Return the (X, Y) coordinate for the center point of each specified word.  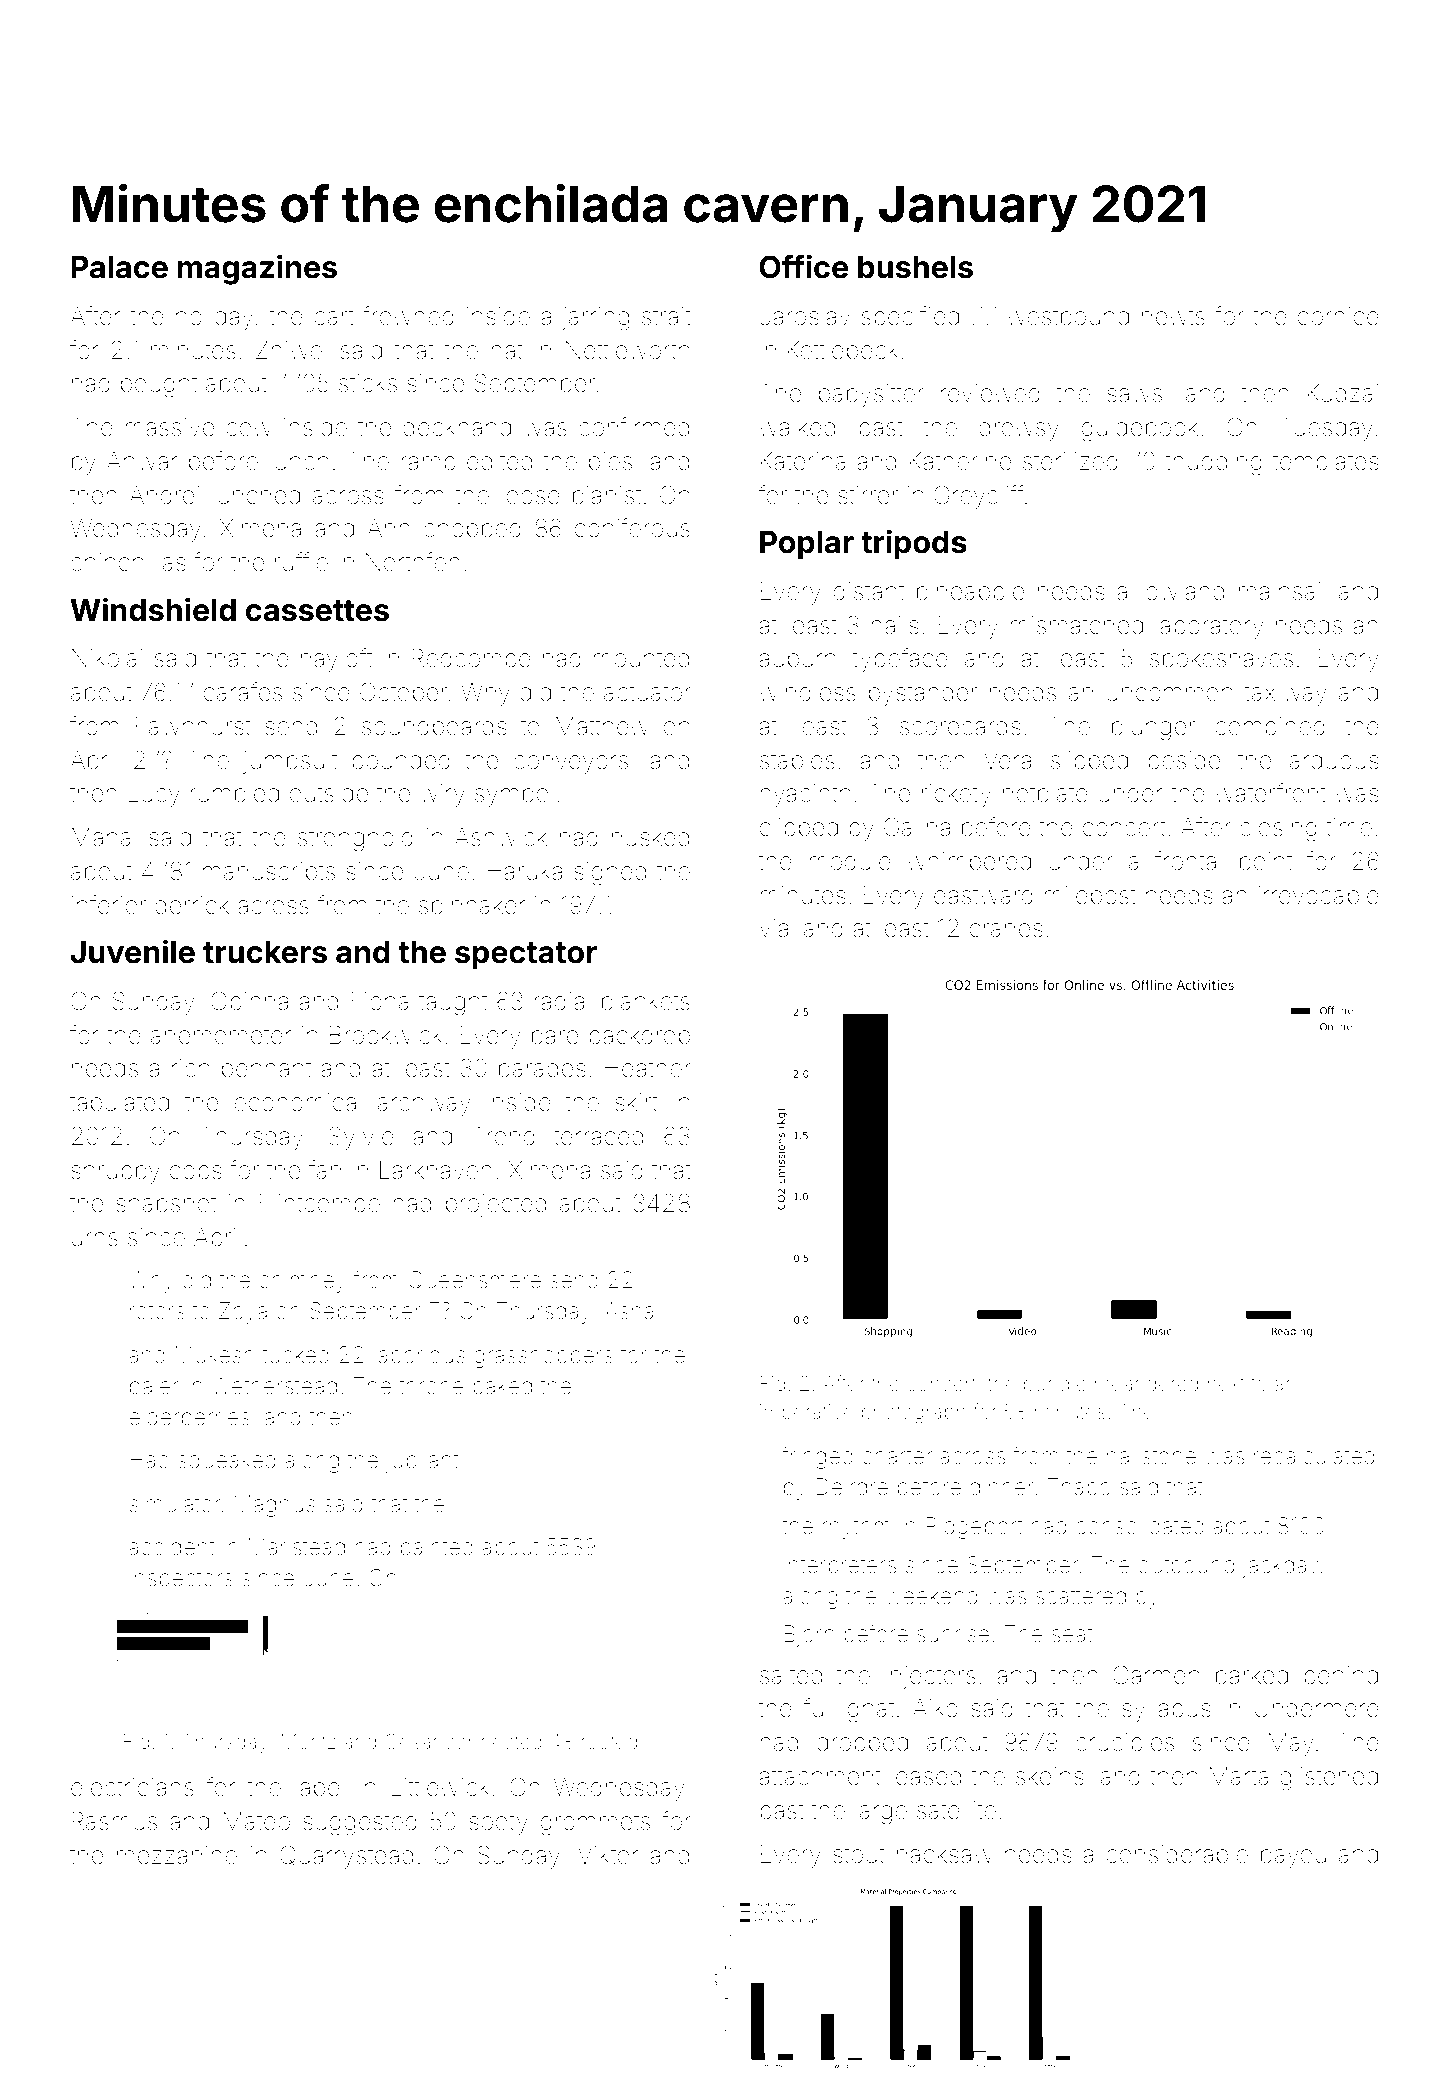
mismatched (1076, 625)
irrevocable (1319, 895)
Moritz (308, 1741)
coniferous (632, 528)
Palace (119, 267)
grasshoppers (543, 1357)
